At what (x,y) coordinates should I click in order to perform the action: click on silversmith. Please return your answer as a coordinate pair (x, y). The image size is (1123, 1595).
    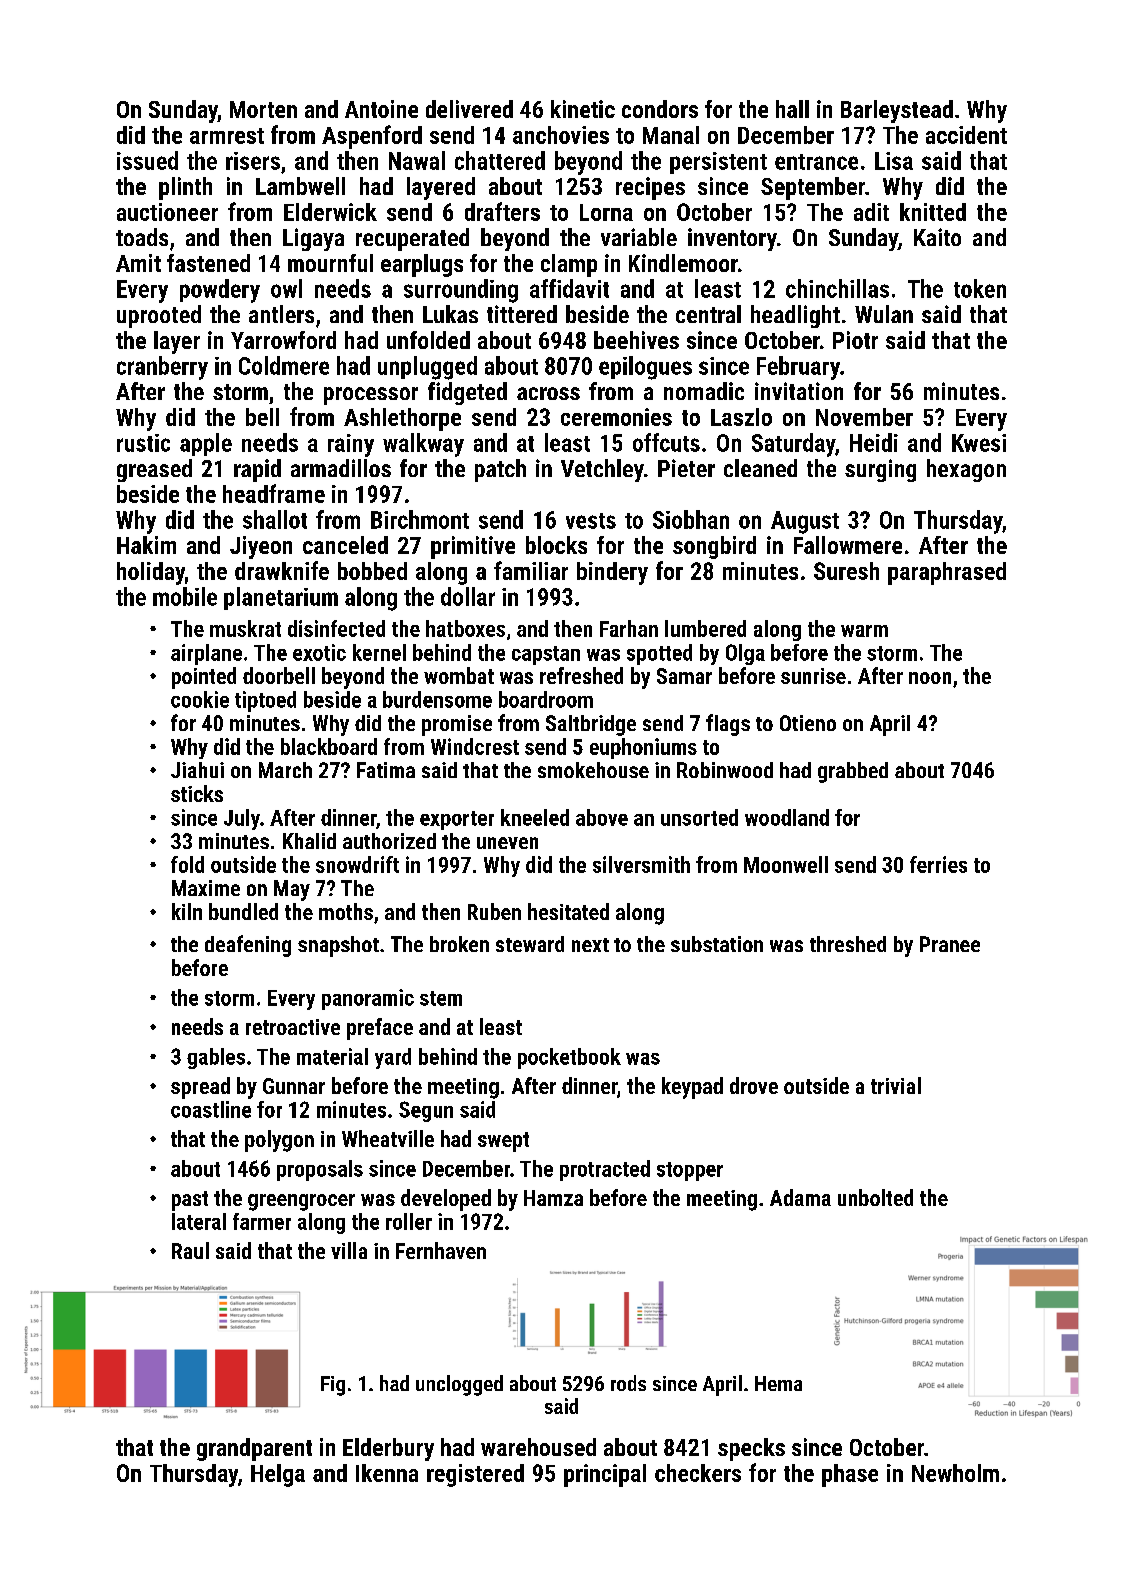
    Looking at the image, I should click on (641, 864).
